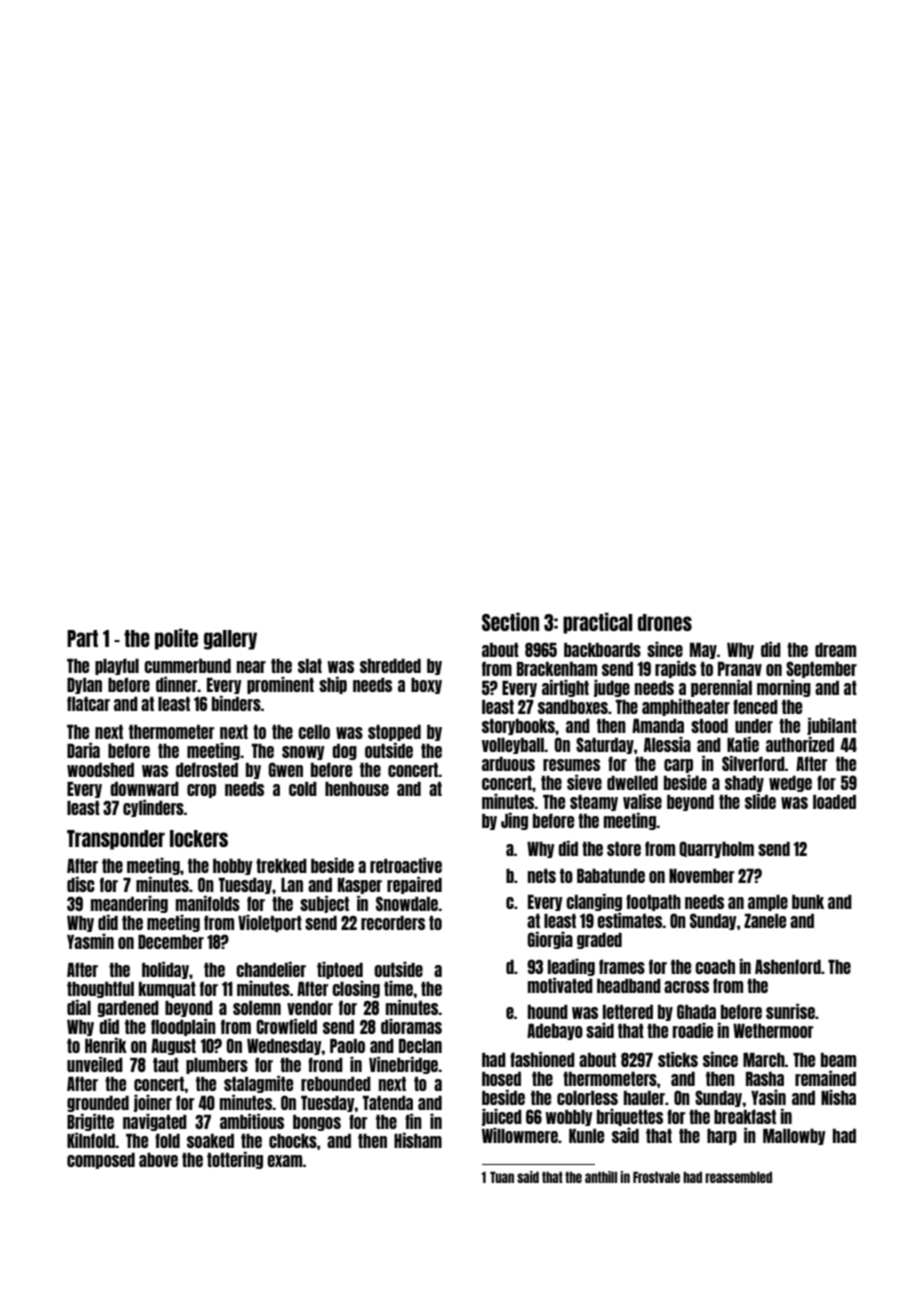 The height and width of the screenshot is (1314, 924). What do you see at coordinates (738, 1177) in the screenshot?
I see `reassembled` at bounding box center [738, 1177].
